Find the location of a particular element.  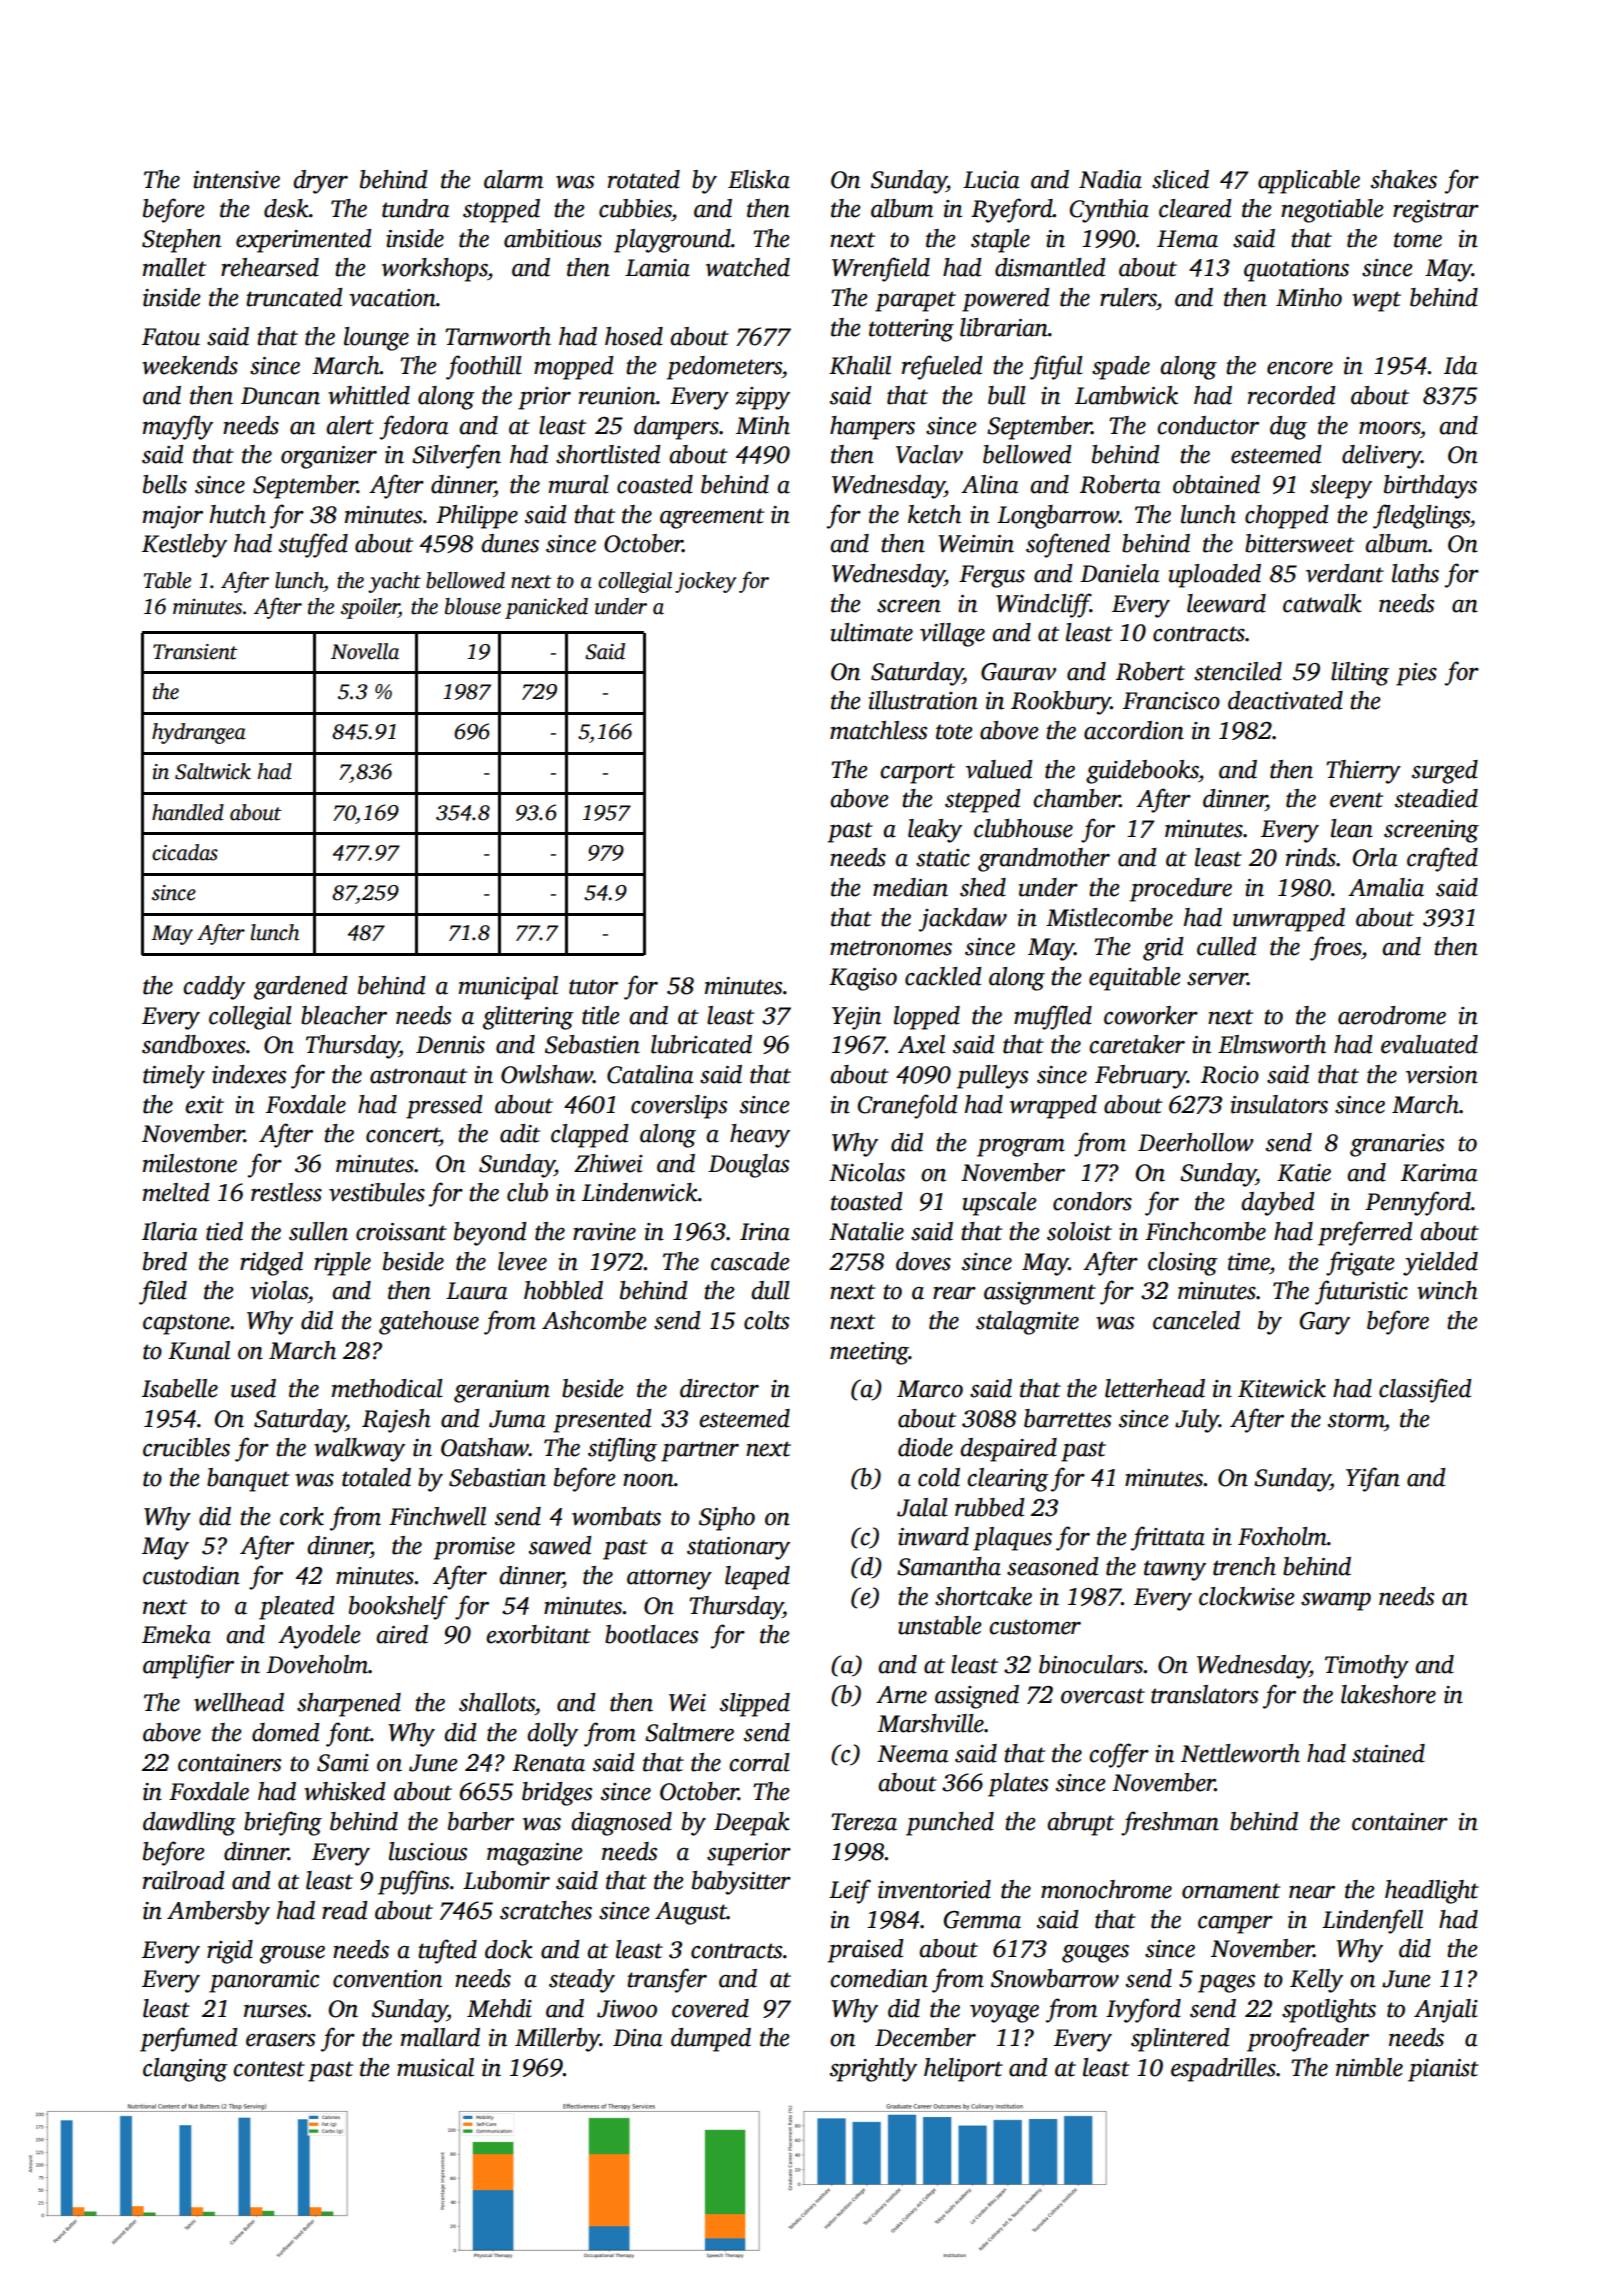

Dina is located at coordinates (637, 2038).
